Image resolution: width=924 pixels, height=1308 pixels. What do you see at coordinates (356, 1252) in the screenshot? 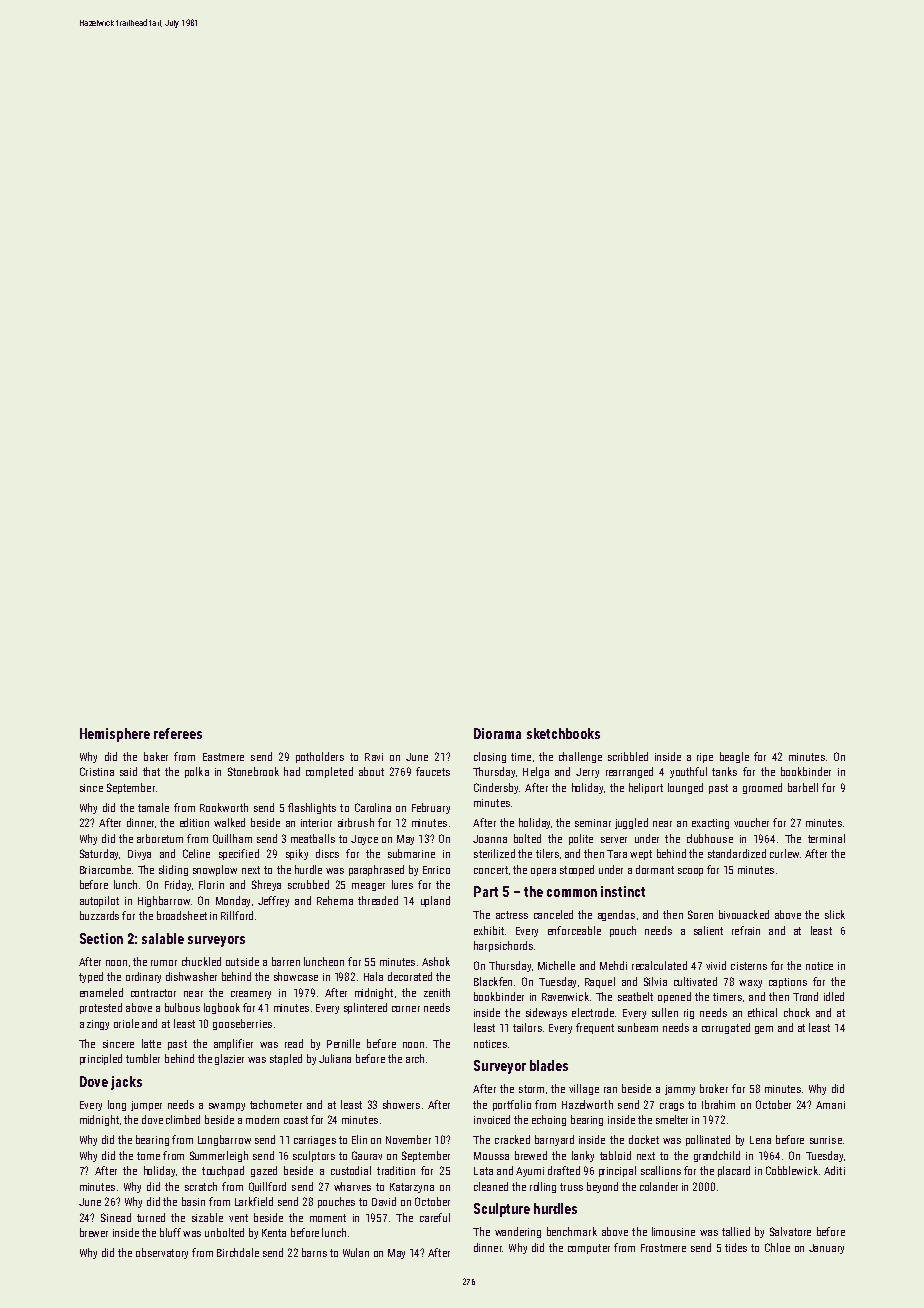
I see `Wulan` at bounding box center [356, 1252].
